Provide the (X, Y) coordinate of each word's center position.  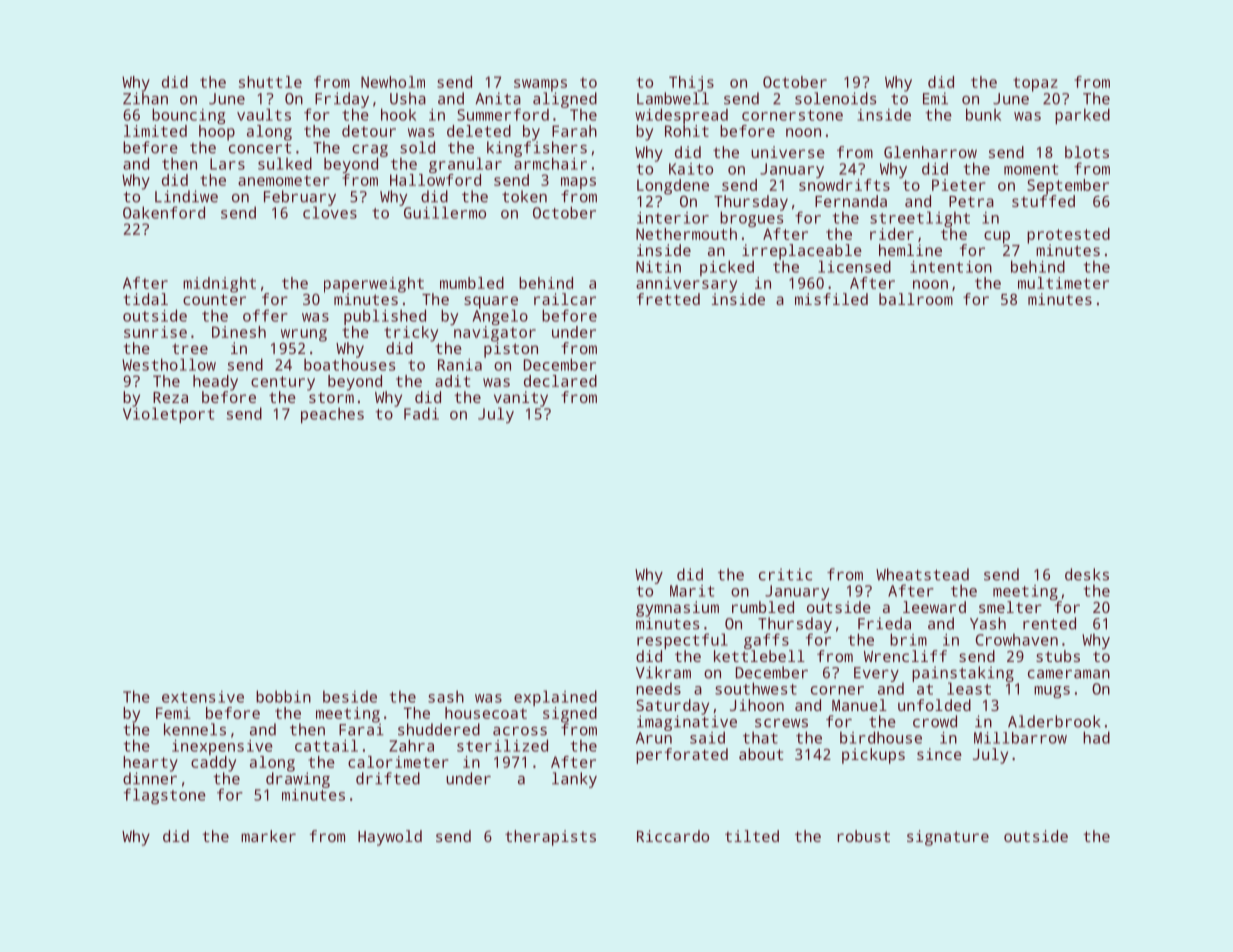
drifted (388, 778)
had (1096, 737)
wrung (304, 335)
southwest (756, 688)
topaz (1035, 84)
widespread (681, 116)
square (491, 302)
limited (155, 131)
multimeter (1063, 283)
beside (350, 696)
